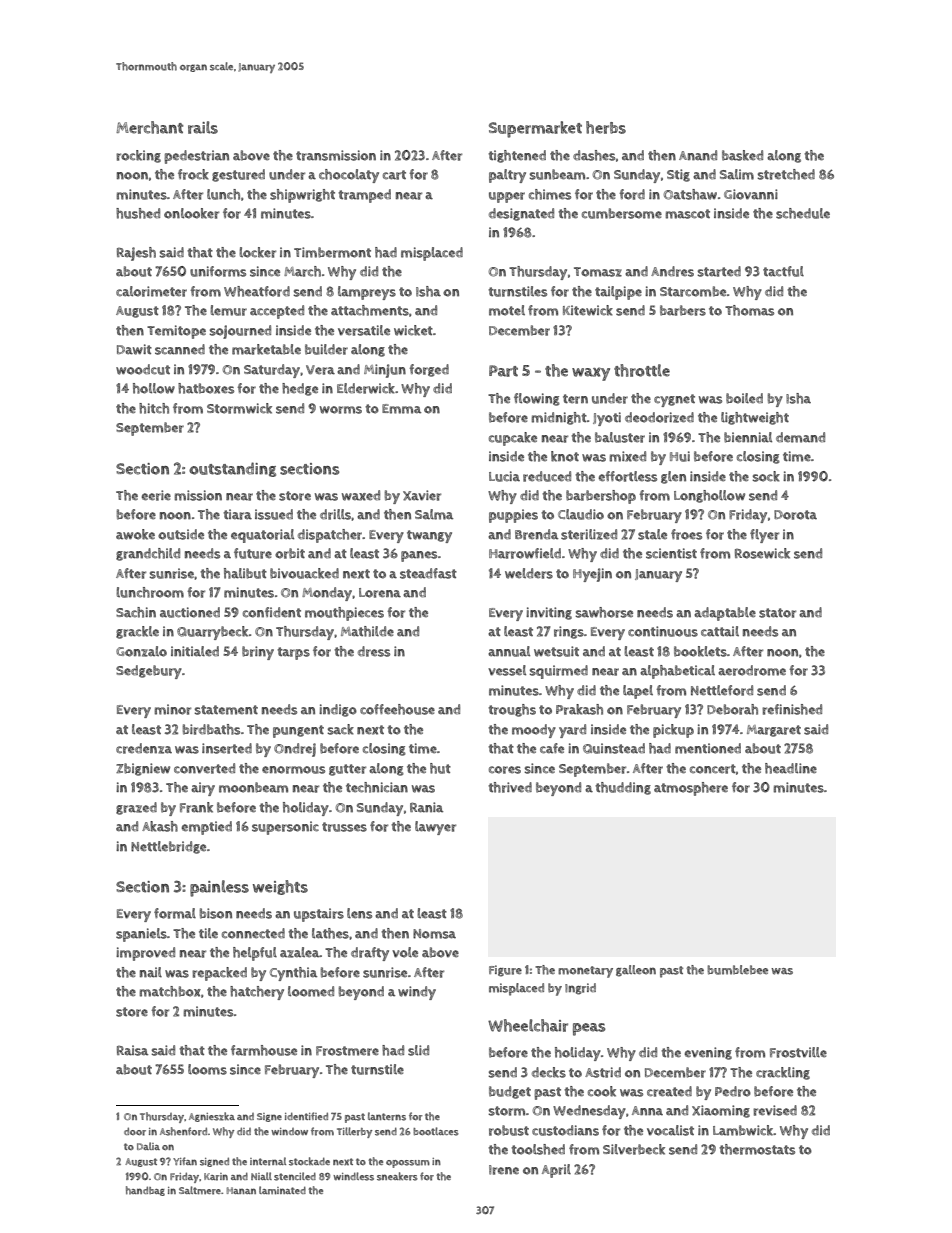 The image size is (952, 1233). What do you see at coordinates (195, 651) in the screenshot?
I see `initialed` at bounding box center [195, 651].
